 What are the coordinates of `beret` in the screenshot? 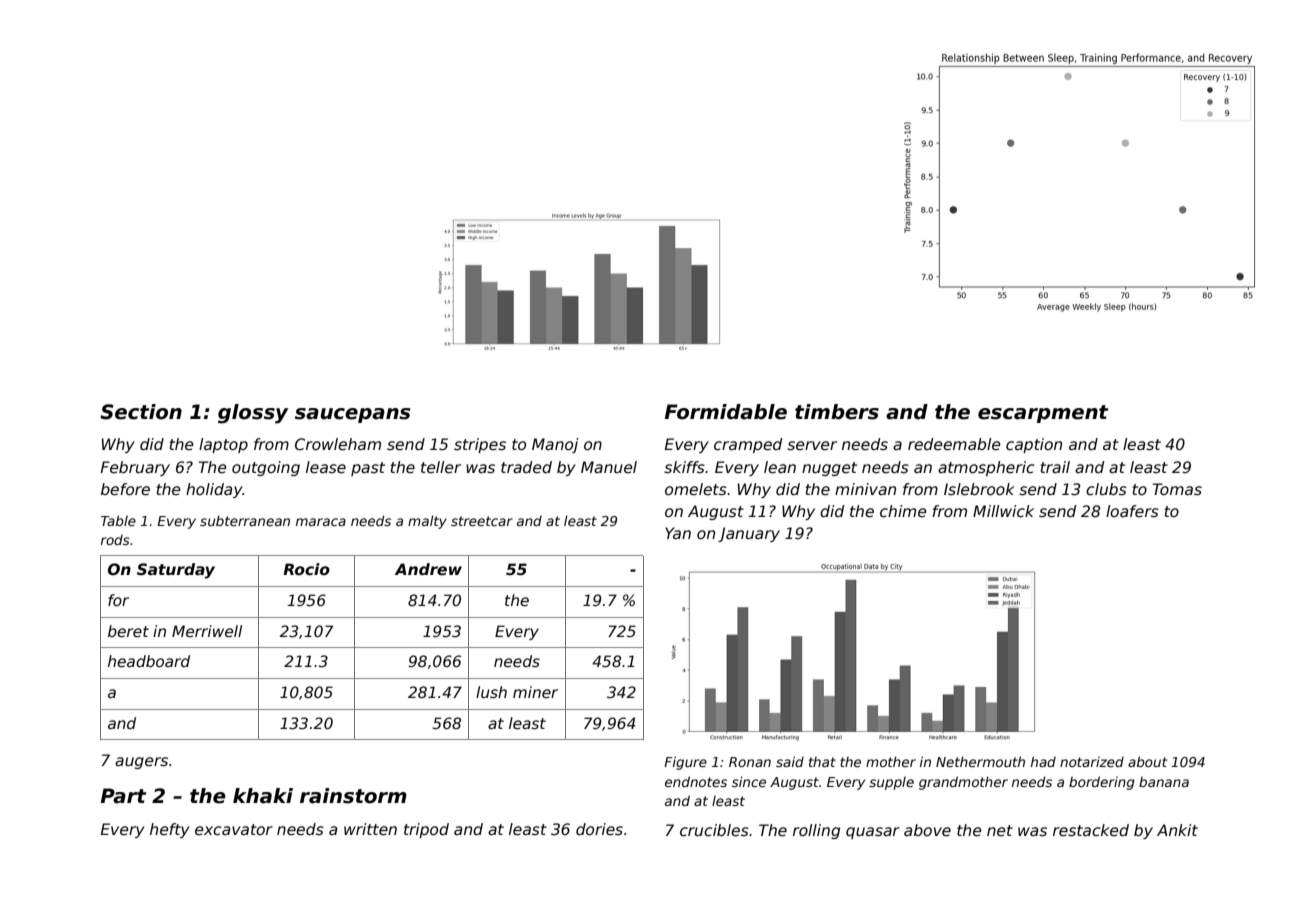 It's located at (128, 631).
